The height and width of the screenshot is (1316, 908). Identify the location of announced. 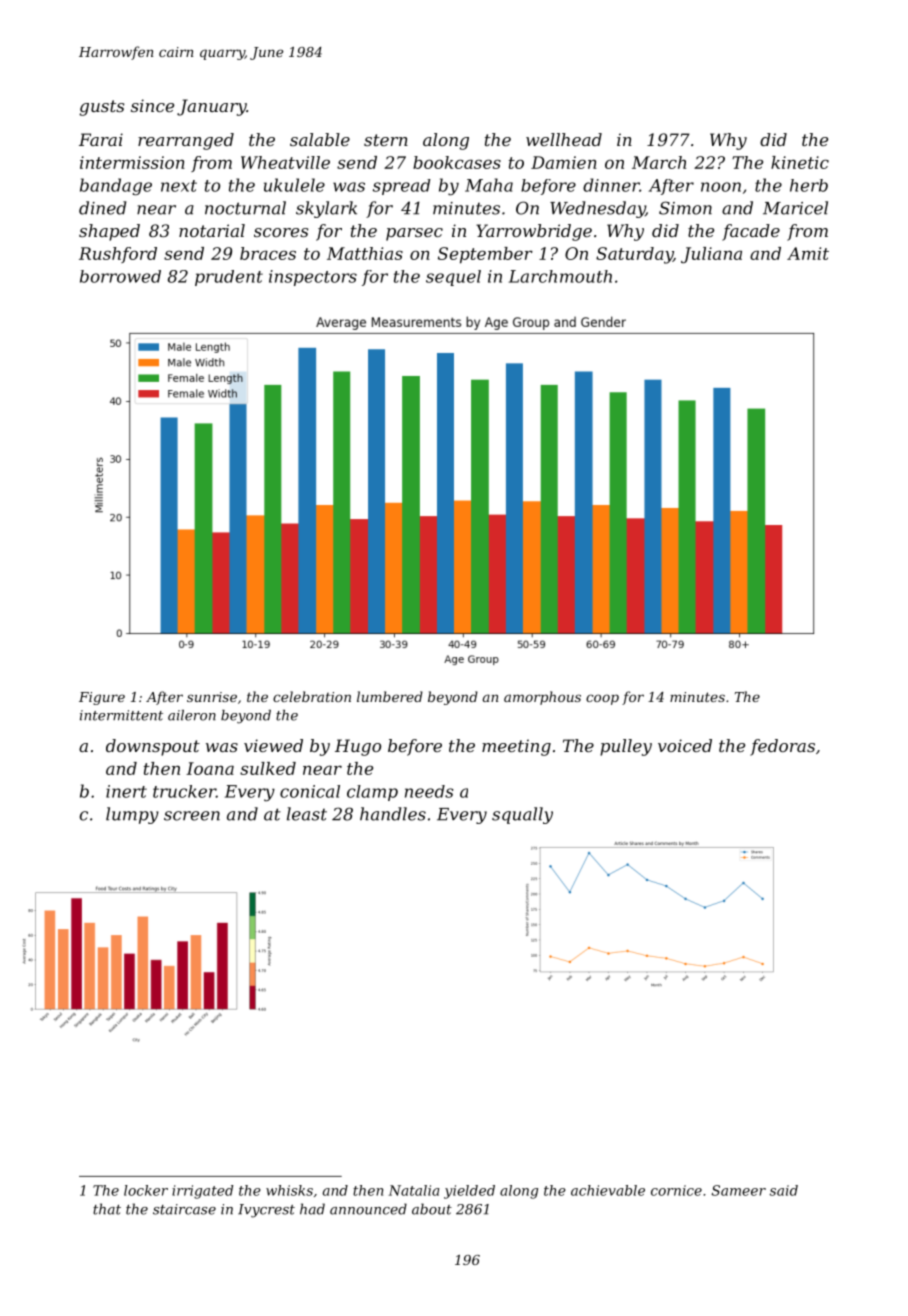
(368, 1209).
